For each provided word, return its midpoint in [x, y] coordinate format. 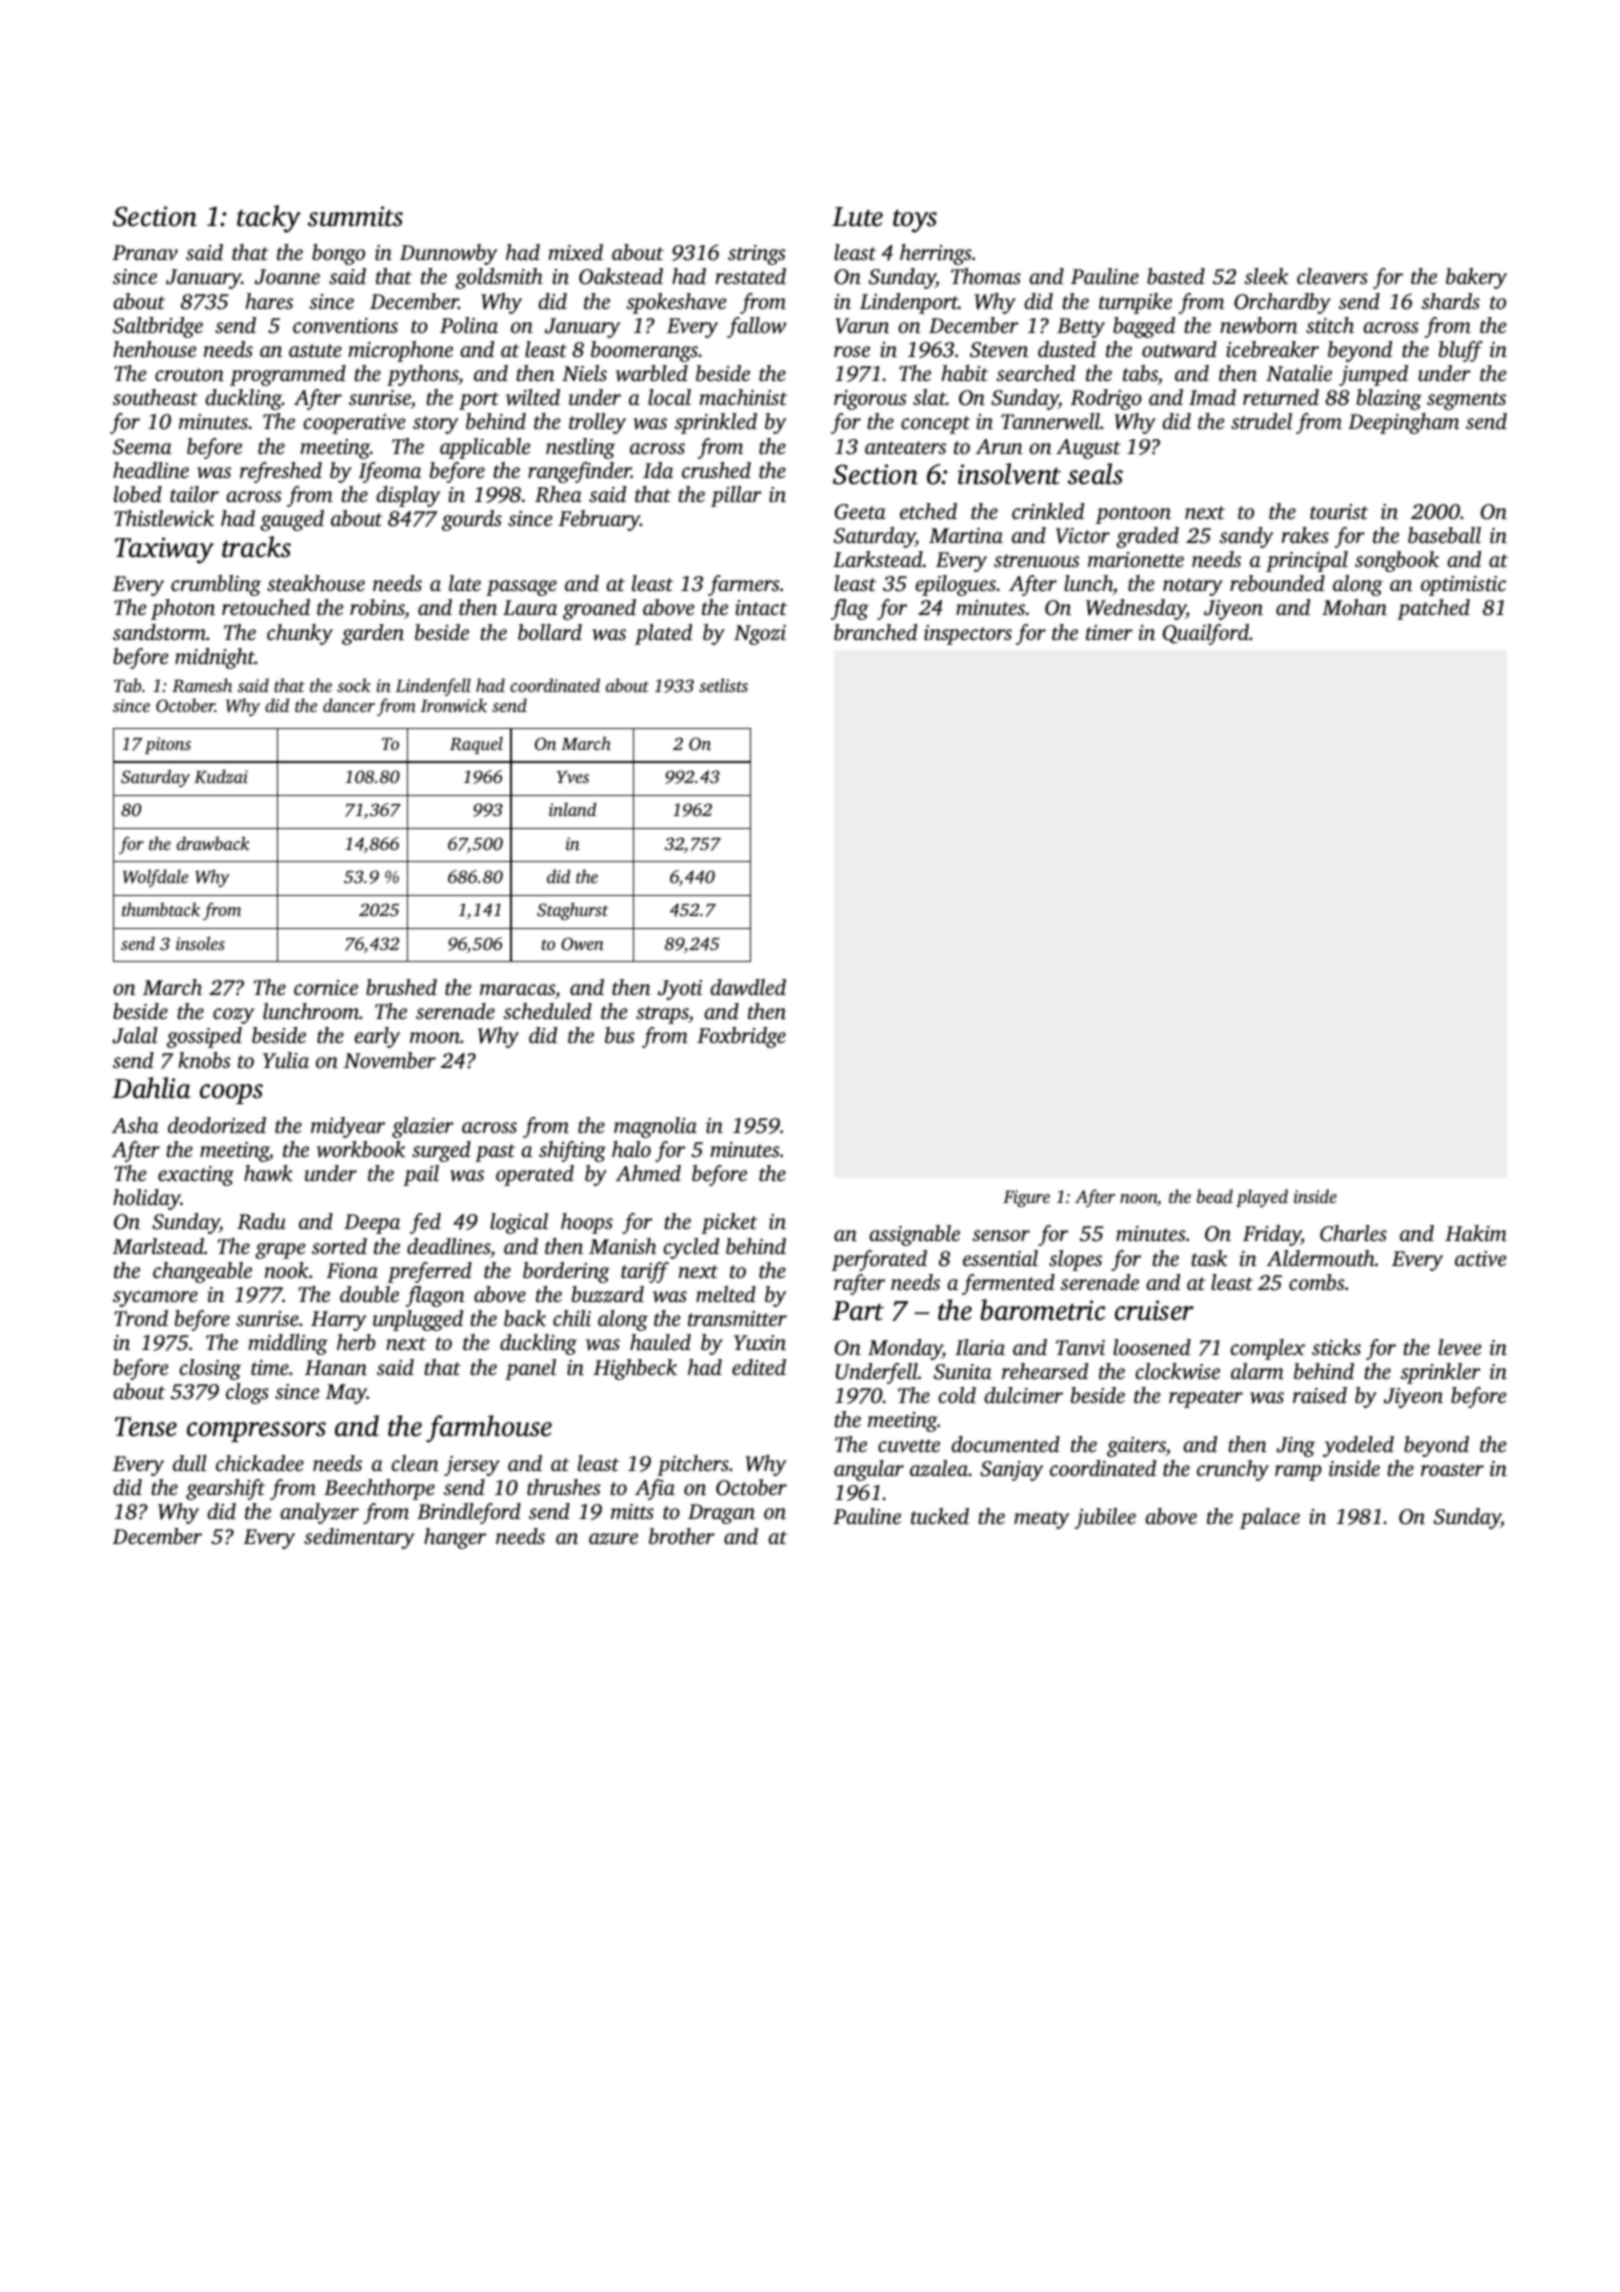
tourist [1339, 511]
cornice [326, 987]
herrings [936, 254]
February [599, 520]
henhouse [155, 349]
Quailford [1206, 634]
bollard [550, 632]
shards [1450, 301]
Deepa [372, 1224]
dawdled [748, 987]
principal [1307, 561]
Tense [146, 1427]
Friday [1272, 1235]
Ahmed [648, 1173]
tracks [256, 547]
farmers [744, 585]
